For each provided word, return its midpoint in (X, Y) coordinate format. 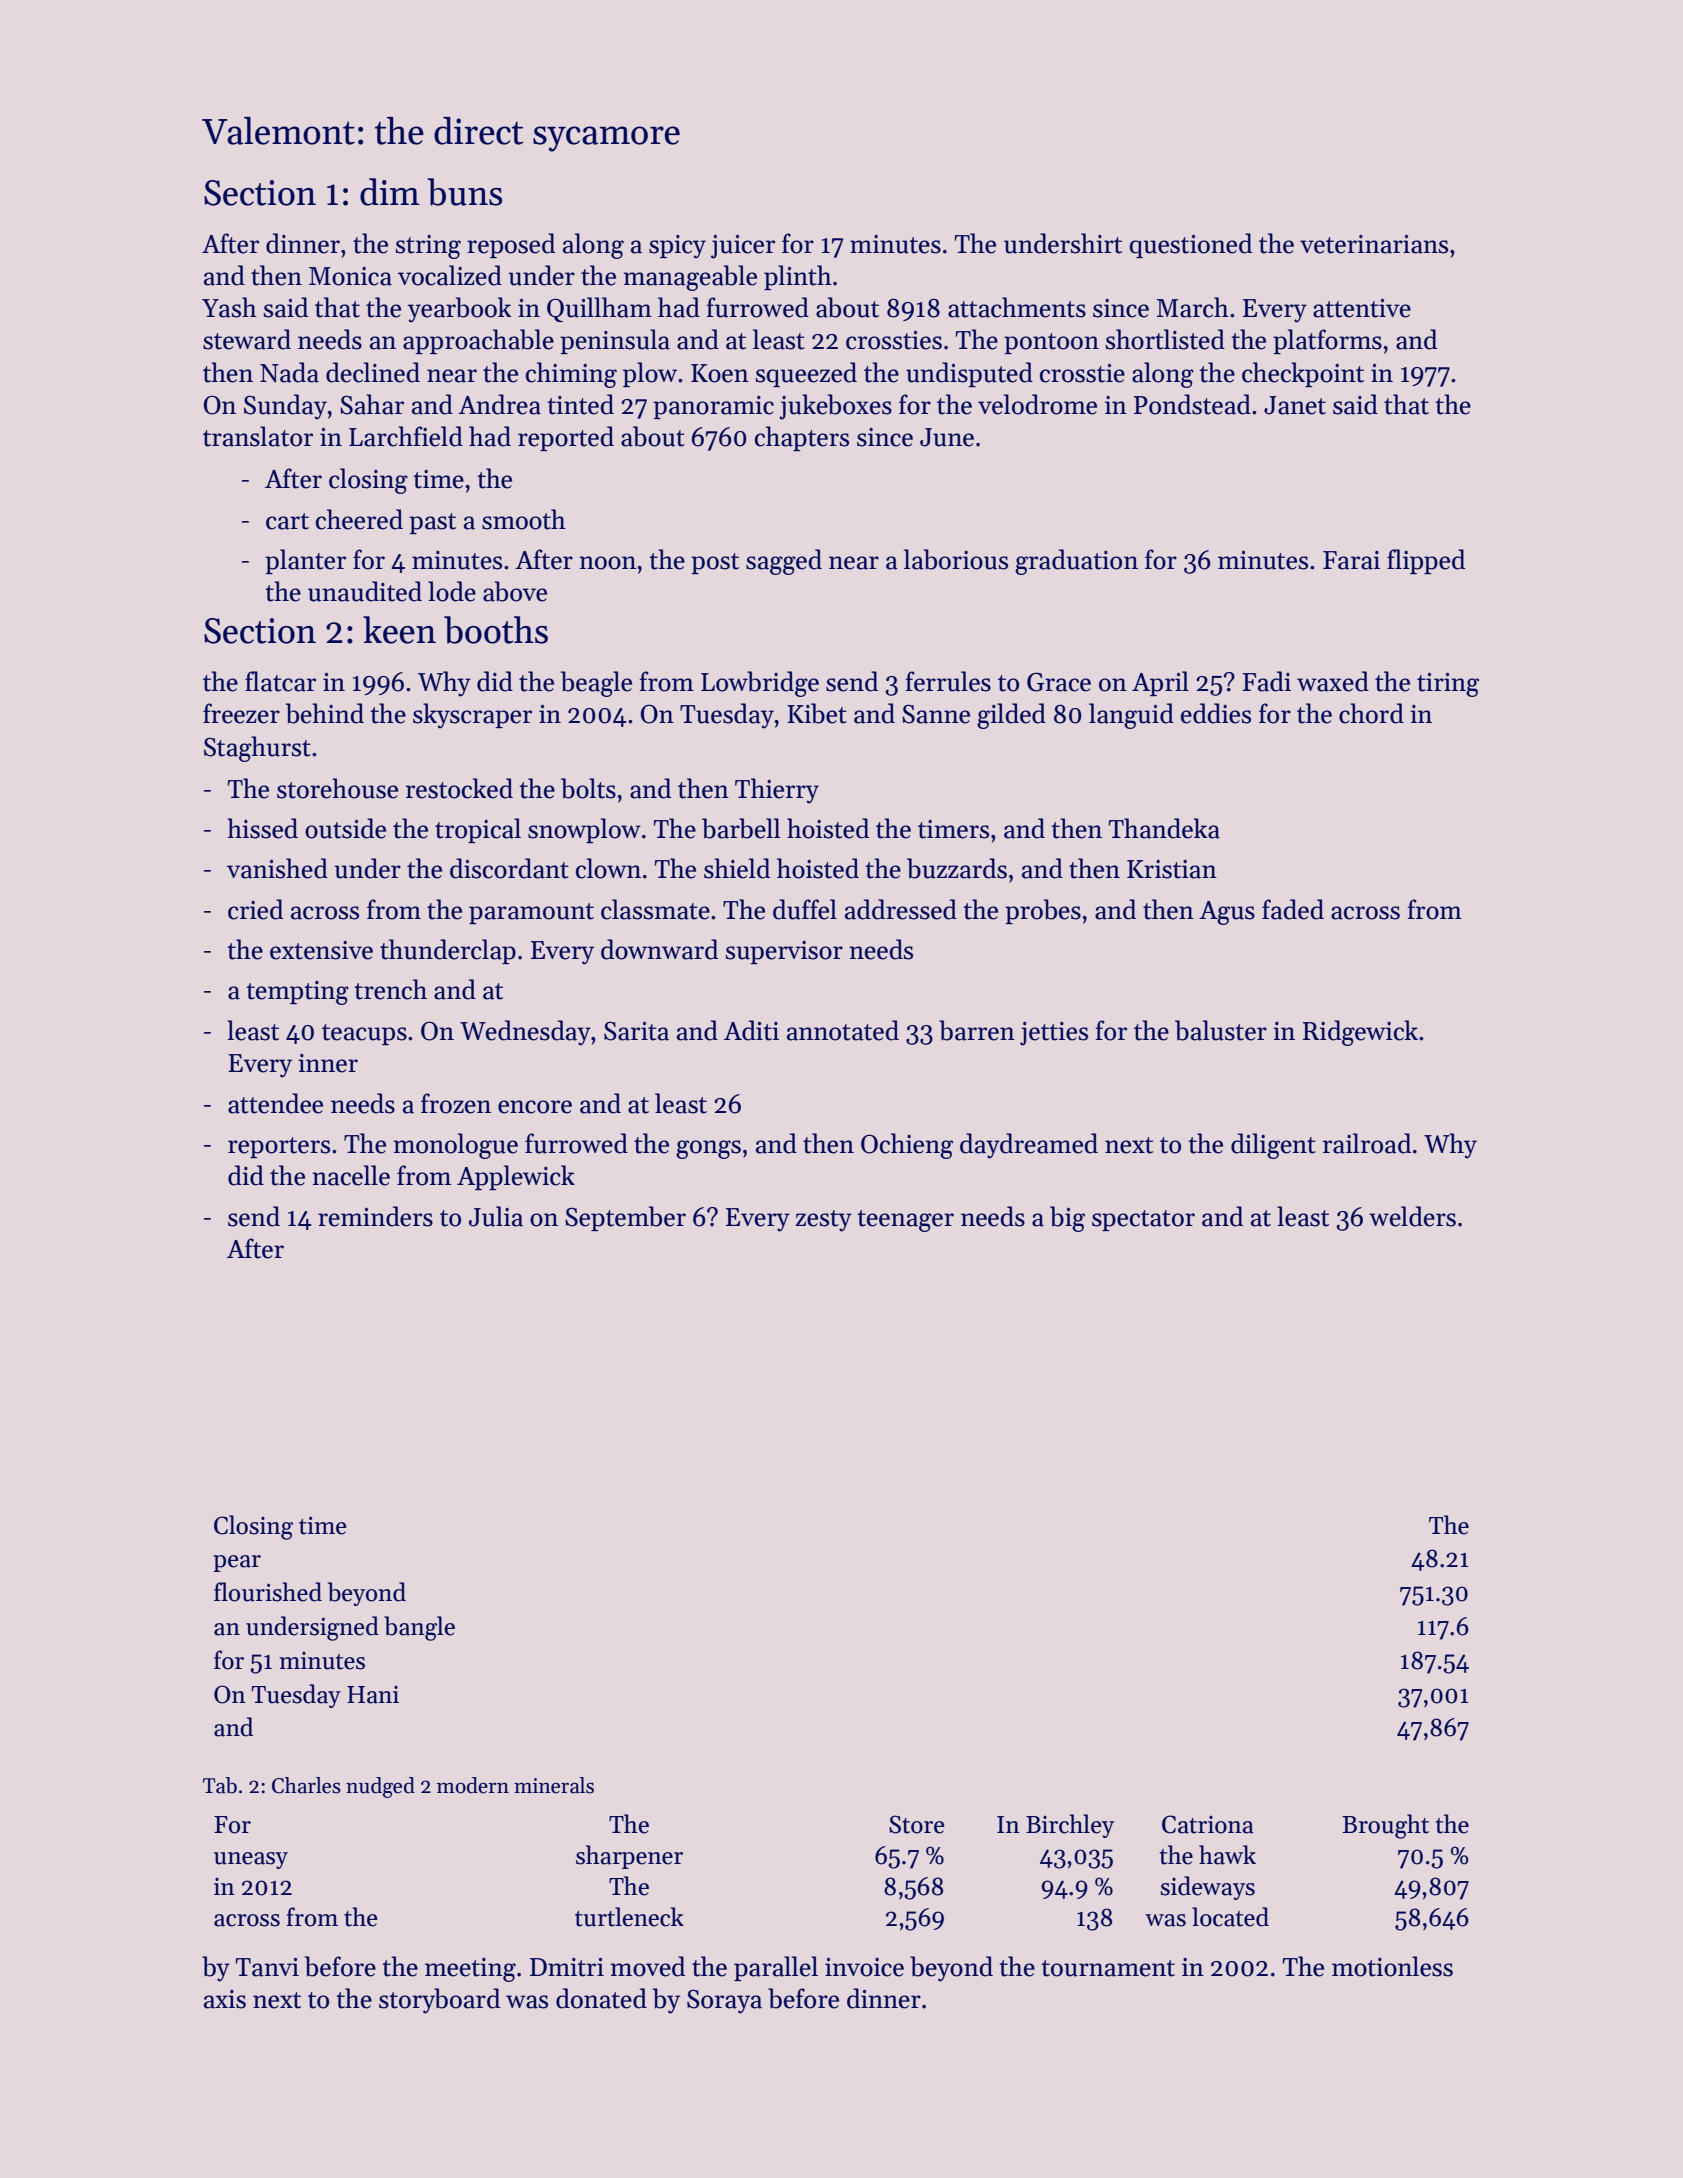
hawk (1227, 1855)
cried (255, 909)
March (1192, 307)
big (1067, 1219)
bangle (419, 1628)
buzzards (957, 868)
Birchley (1070, 1826)
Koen (720, 373)
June (947, 437)
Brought (1385, 1826)
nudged (380, 1787)
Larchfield (406, 436)
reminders (375, 1216)
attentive (1362, 308)
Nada (289, 372)
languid (1131, 716)
